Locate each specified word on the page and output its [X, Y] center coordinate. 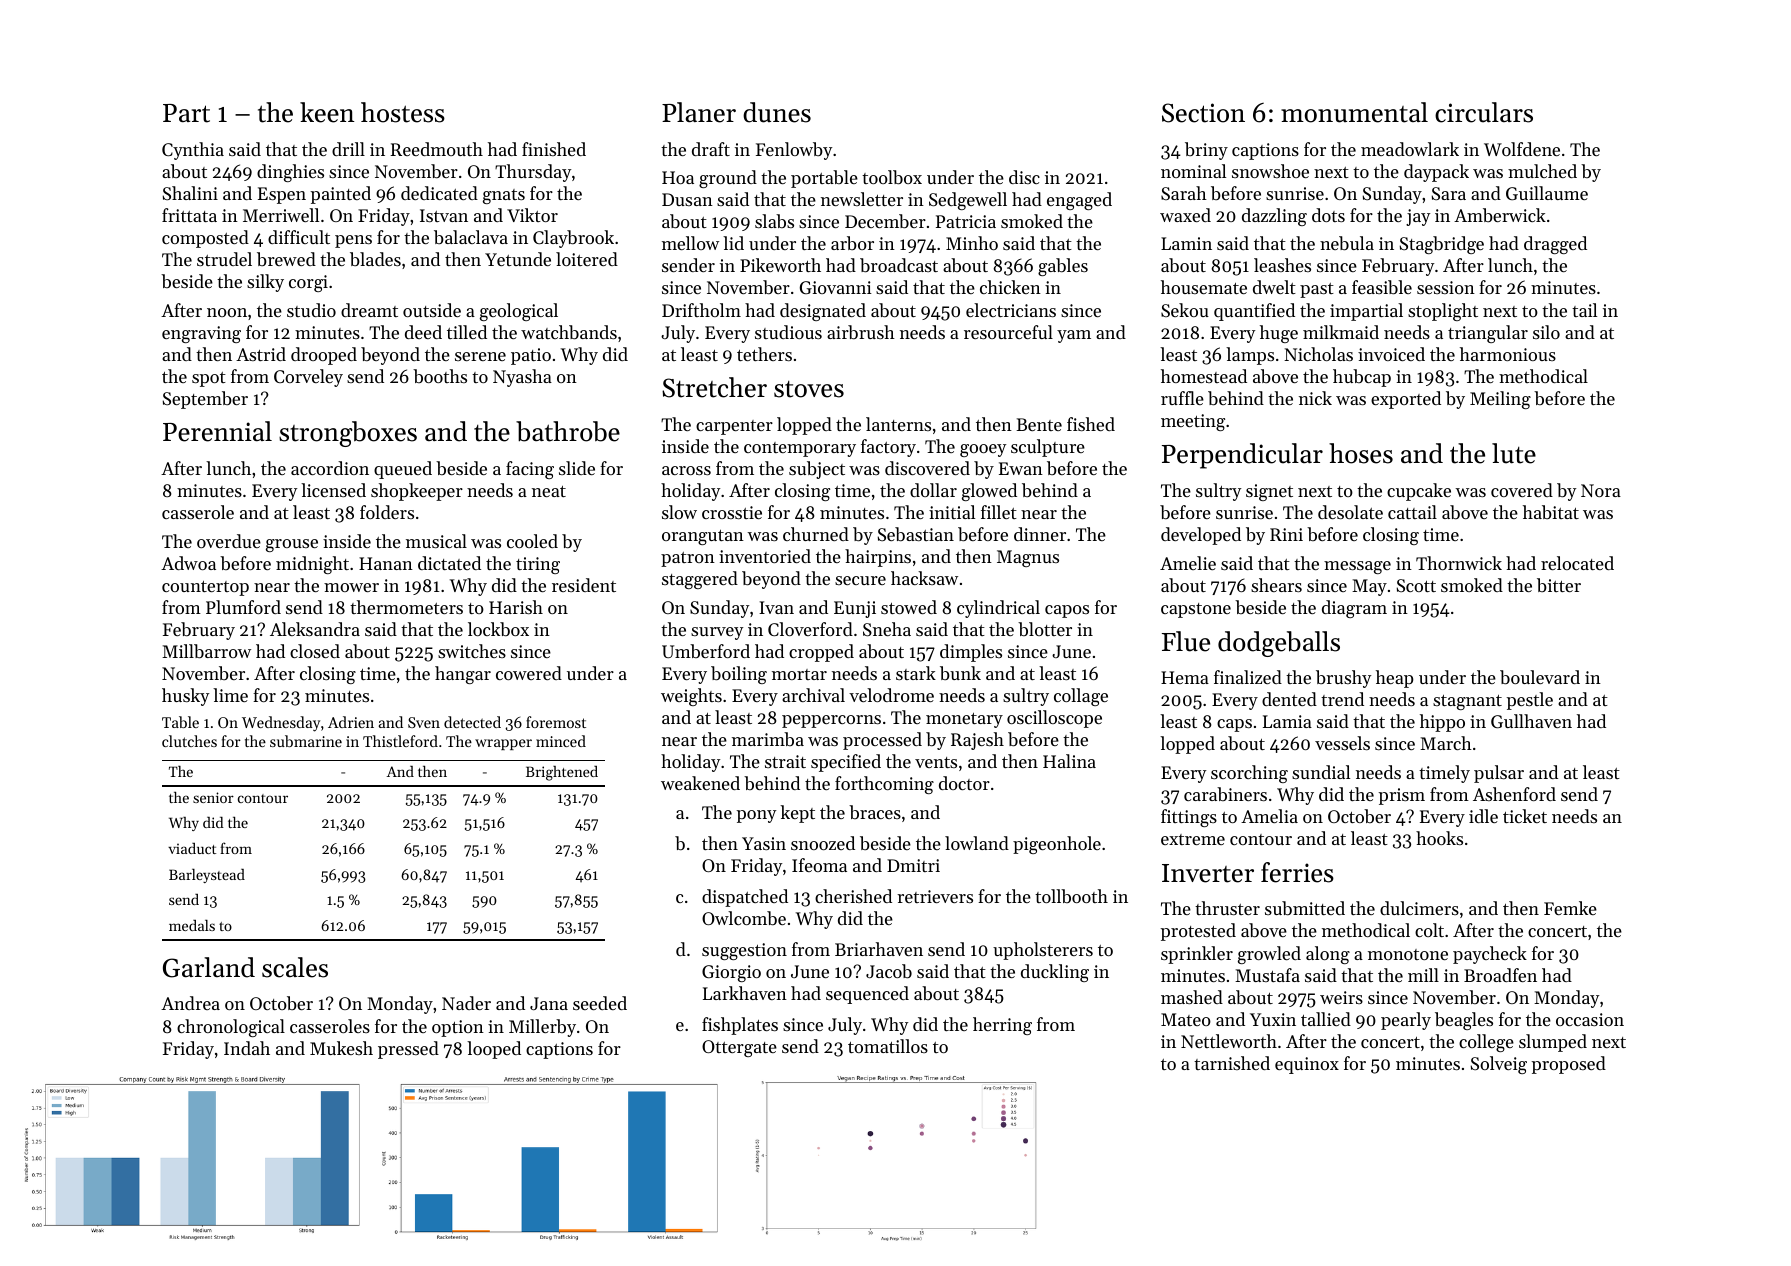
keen [327, 112]
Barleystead [207, 875]
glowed [989, 492]
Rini [1286, 534]
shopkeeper [417, 492]
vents [936, 762]
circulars [1484, 112]
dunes [777, 112]
